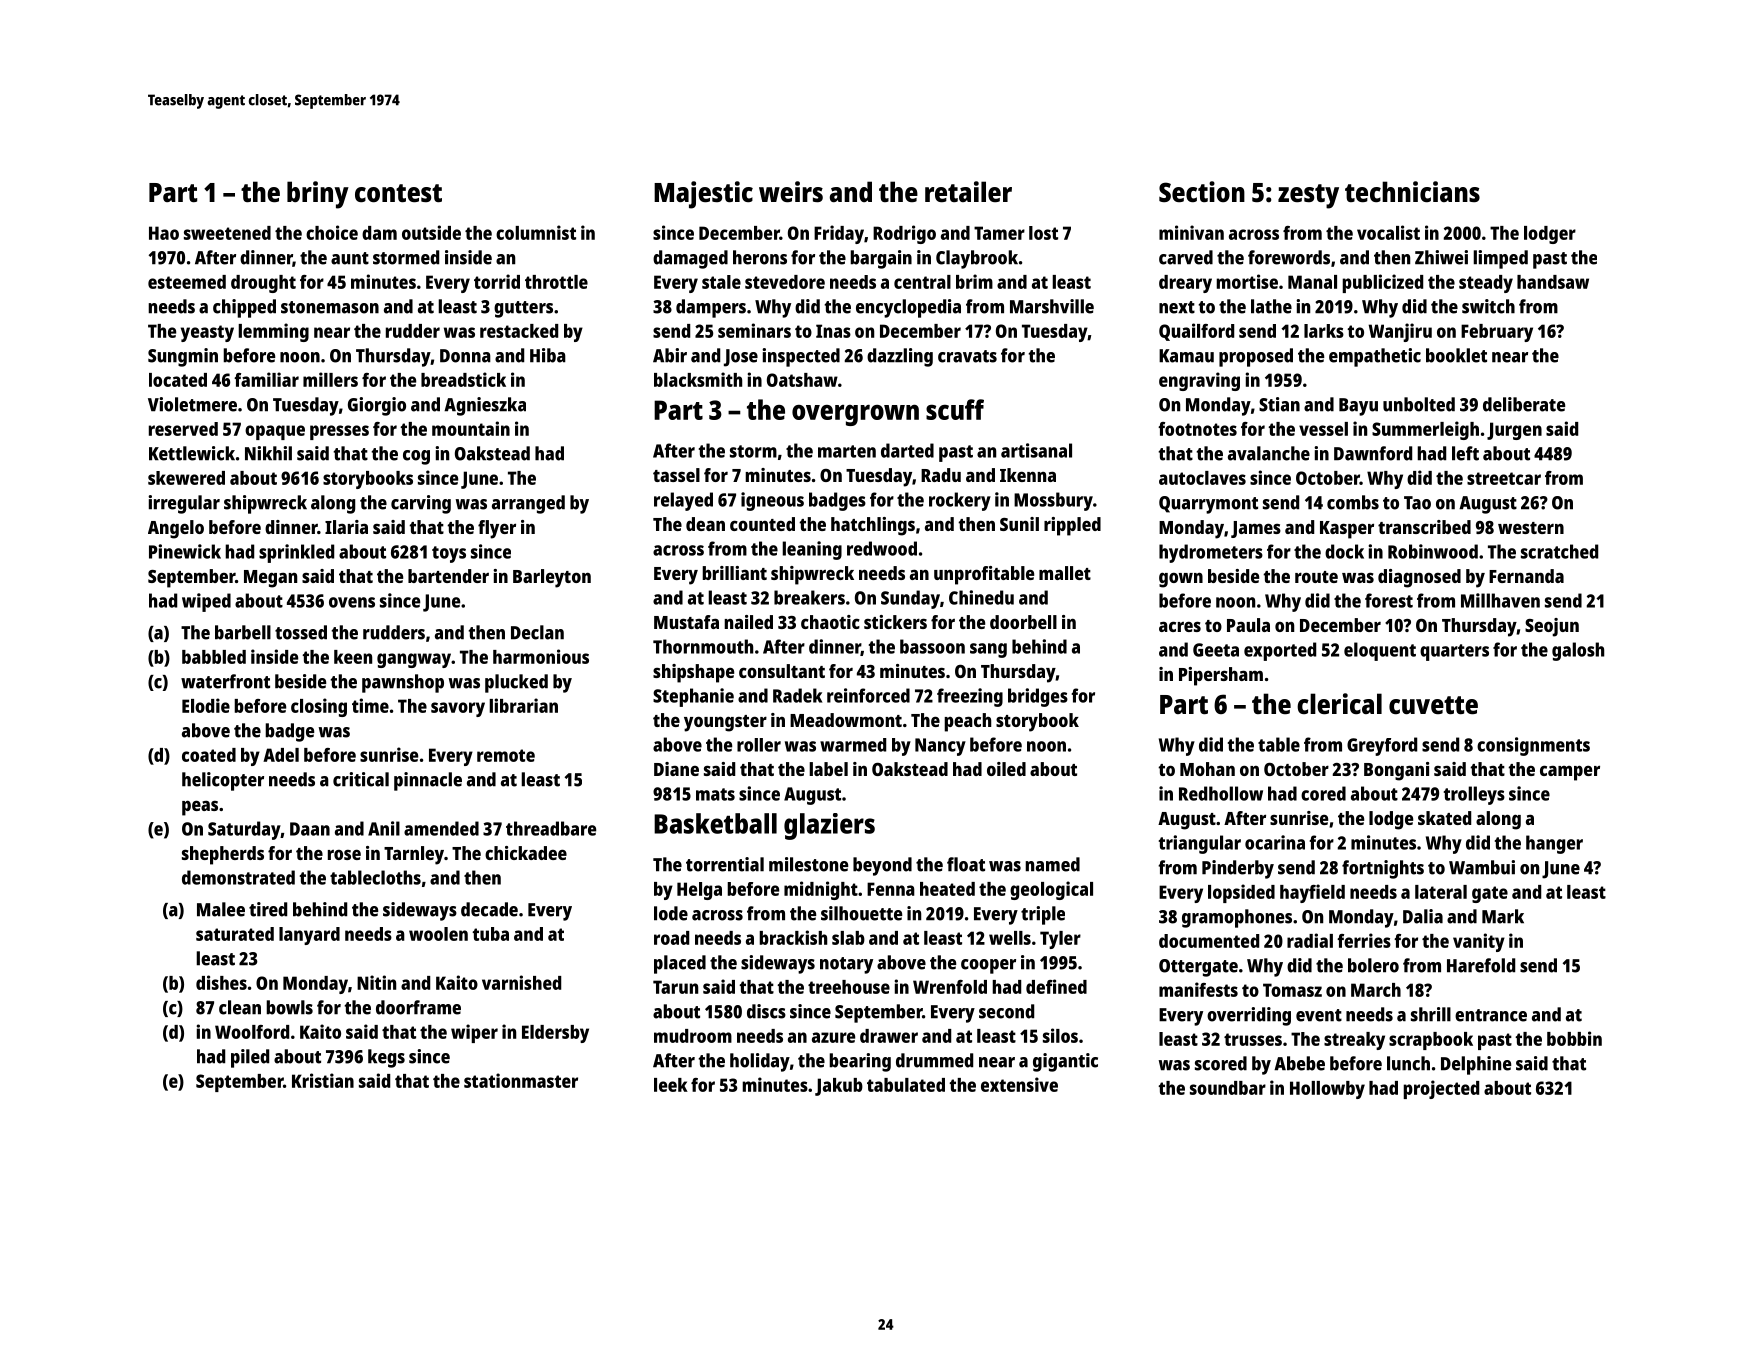  What do you see at coordinates (521, 1080) in the screenshot?
I see `stationmaster` at bounding box center [521, 1080].
